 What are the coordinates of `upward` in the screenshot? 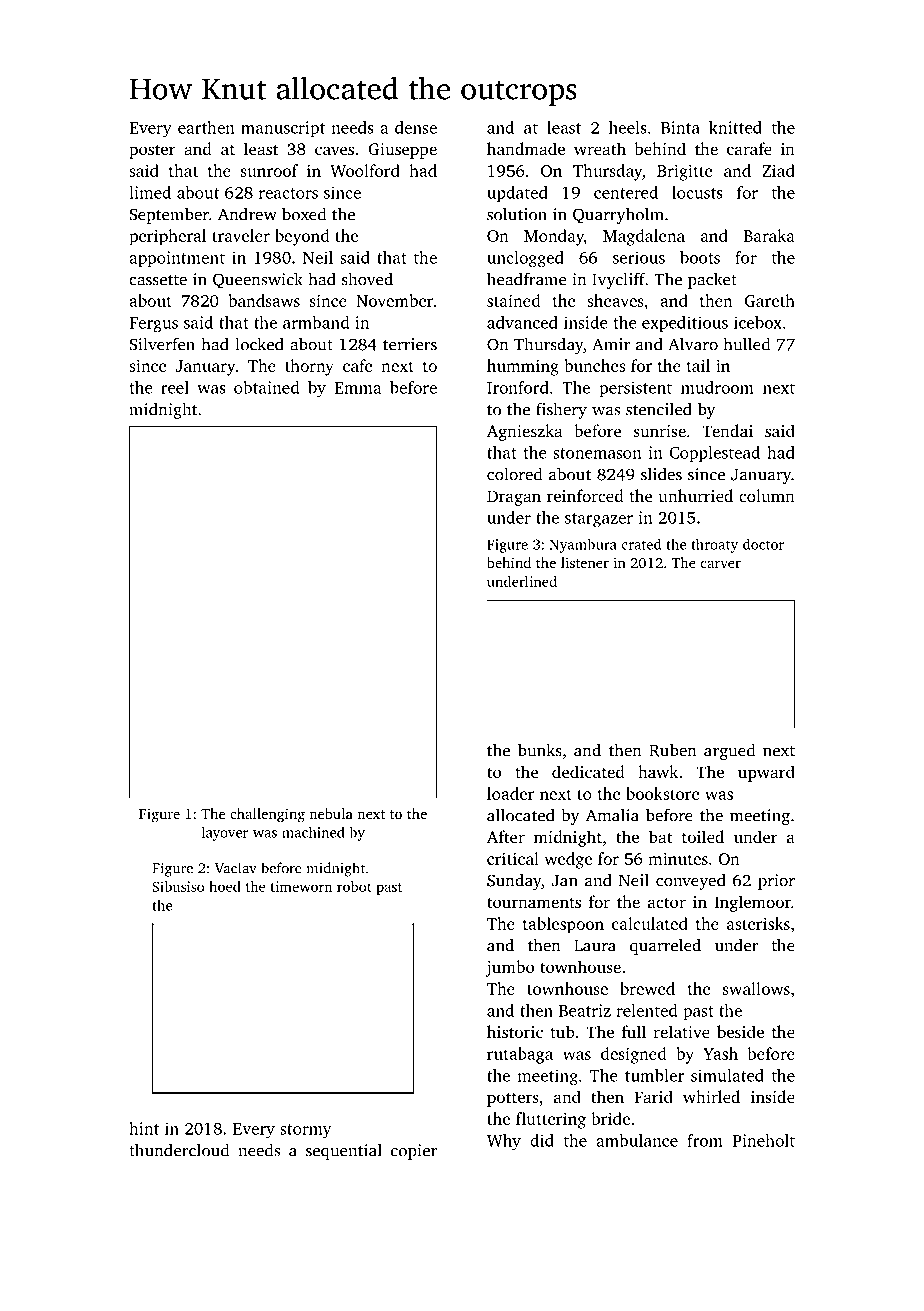 It's located at (766, 773).
